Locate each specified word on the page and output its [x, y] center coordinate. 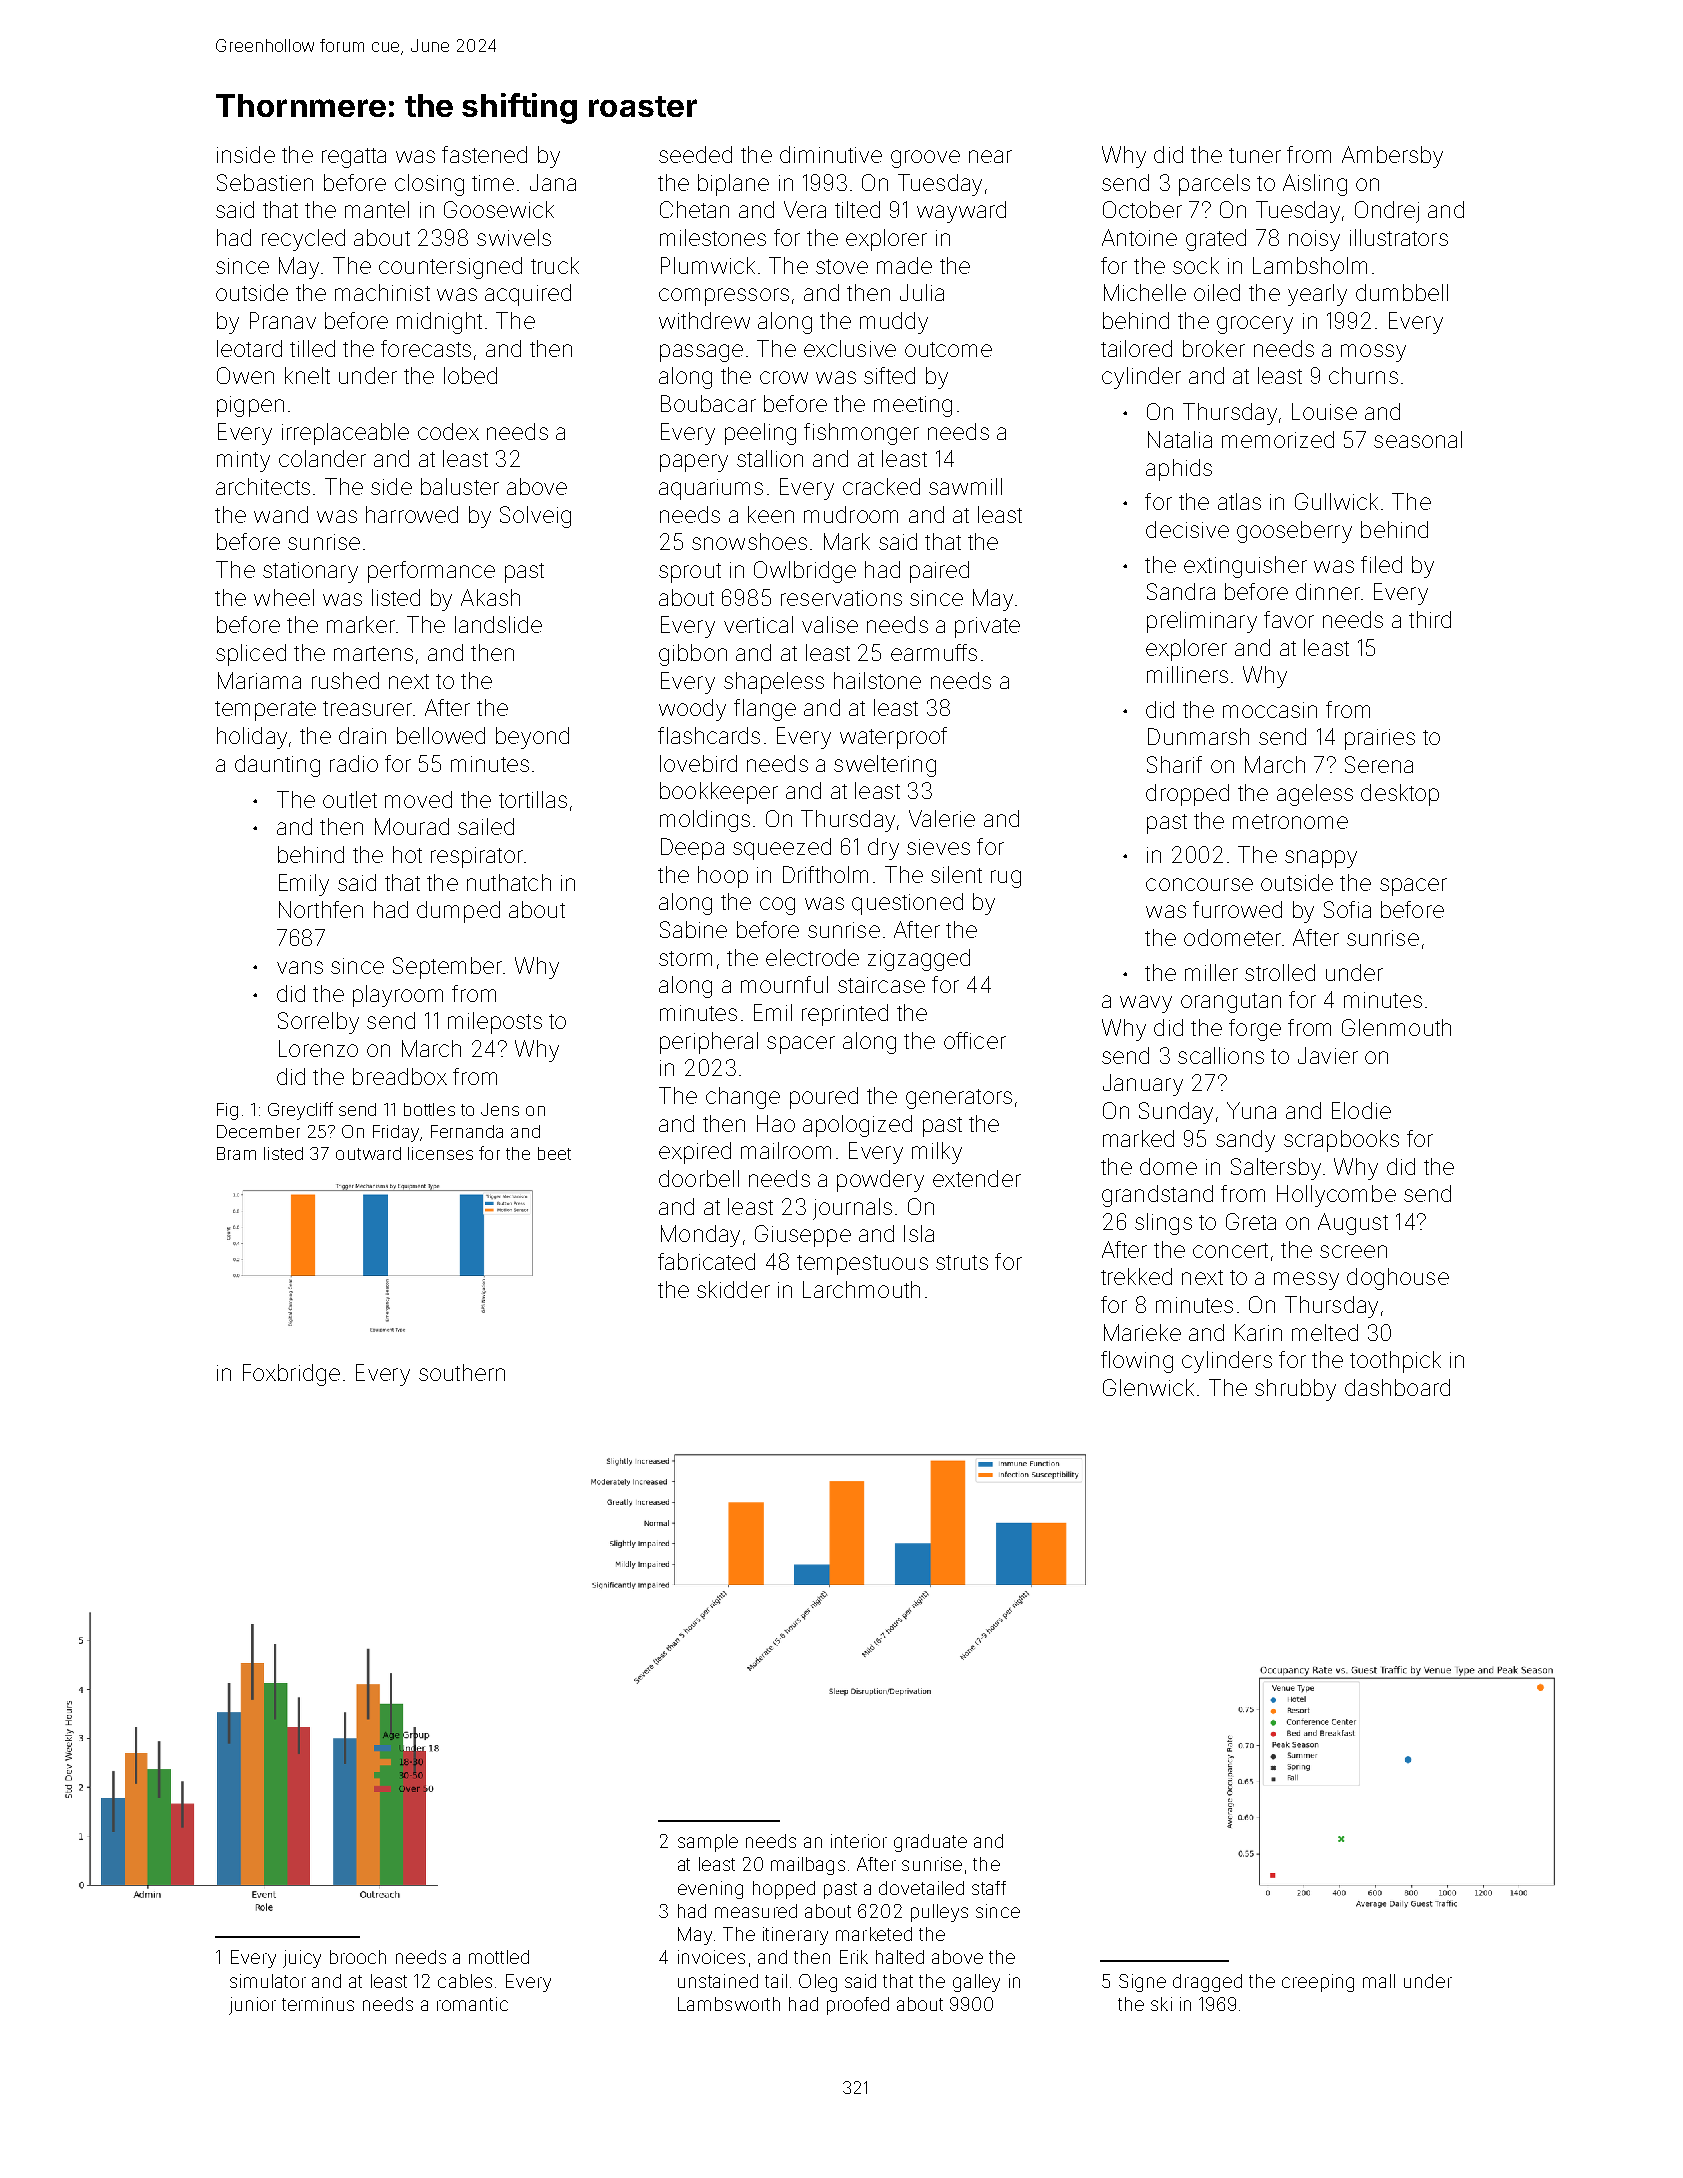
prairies [1380, 739]
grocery [1255, 325]
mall [1379, 1981]
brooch [358, 1957]
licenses [440, 1153]
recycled [303, 240]
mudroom [851, 514]
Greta [1251, 1221]
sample [708, 1843]
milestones [713, 237]
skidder [733, 1289]
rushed [345, 680]
